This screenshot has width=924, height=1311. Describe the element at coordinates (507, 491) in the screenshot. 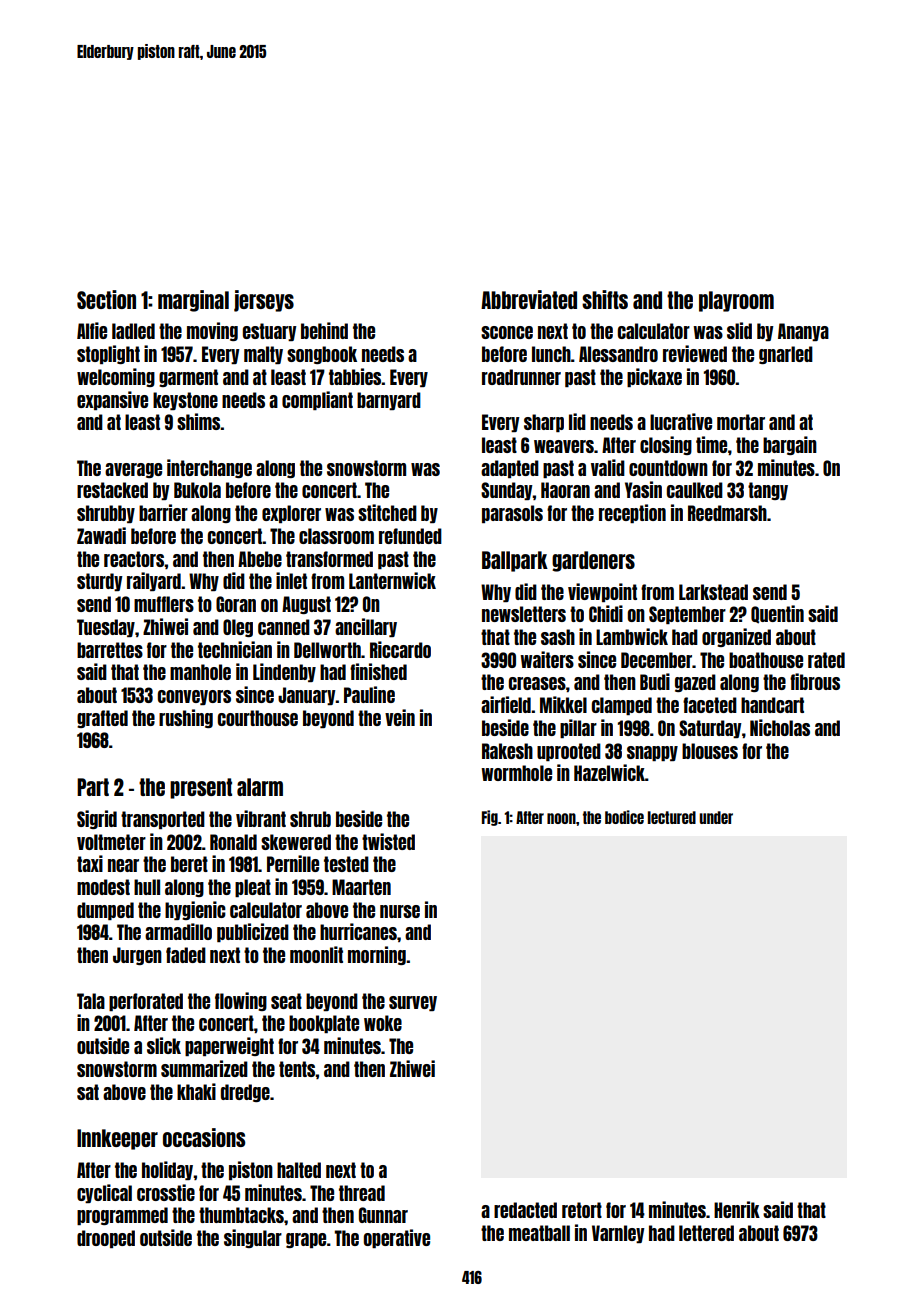

I see `Sunday` at that location.
